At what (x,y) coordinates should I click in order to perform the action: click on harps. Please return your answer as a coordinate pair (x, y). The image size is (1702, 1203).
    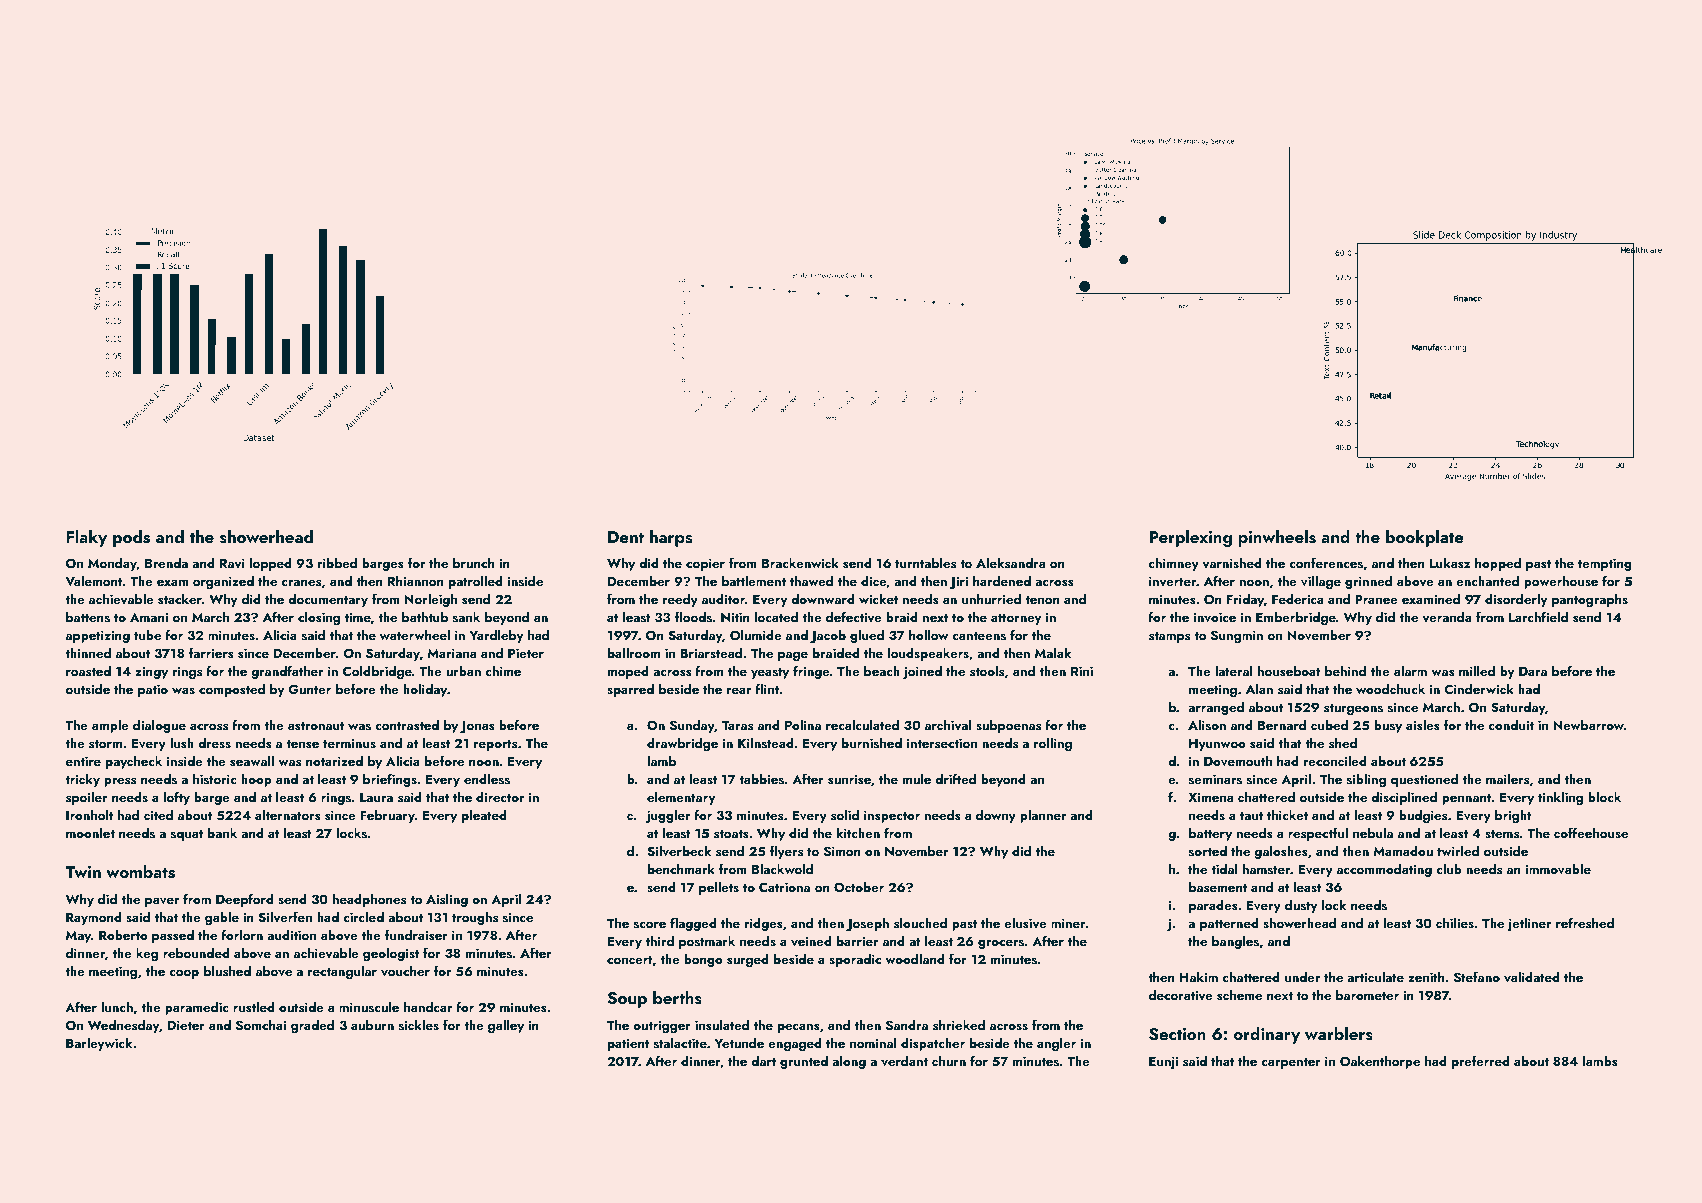
    Looking at the image, I should click on (671, 538).
